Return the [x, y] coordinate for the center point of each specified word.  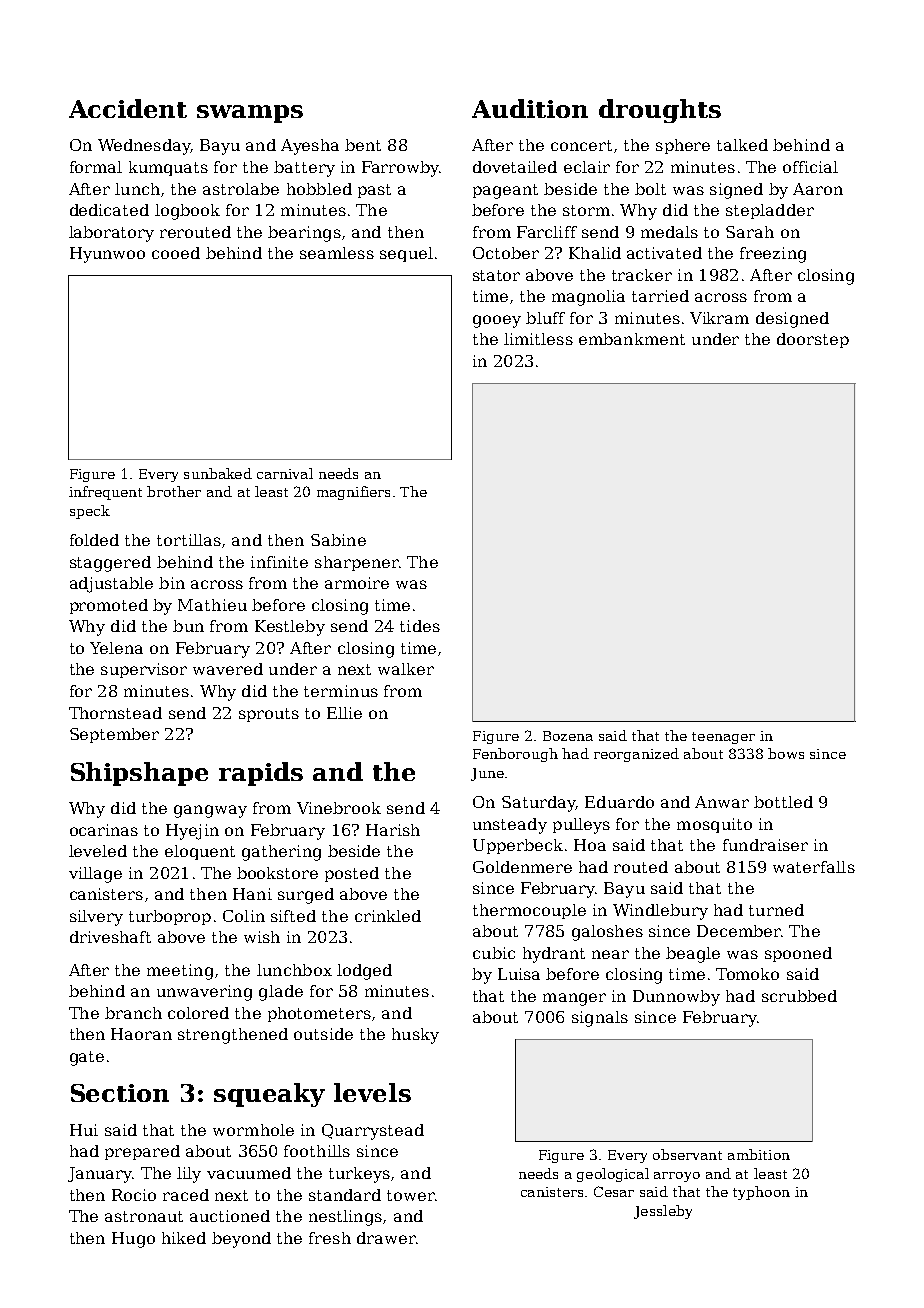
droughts [660, 111]
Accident [128, 108]
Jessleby [663, 1212]
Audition [530, 108]
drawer [386, 1238]
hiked [184, 1238]
